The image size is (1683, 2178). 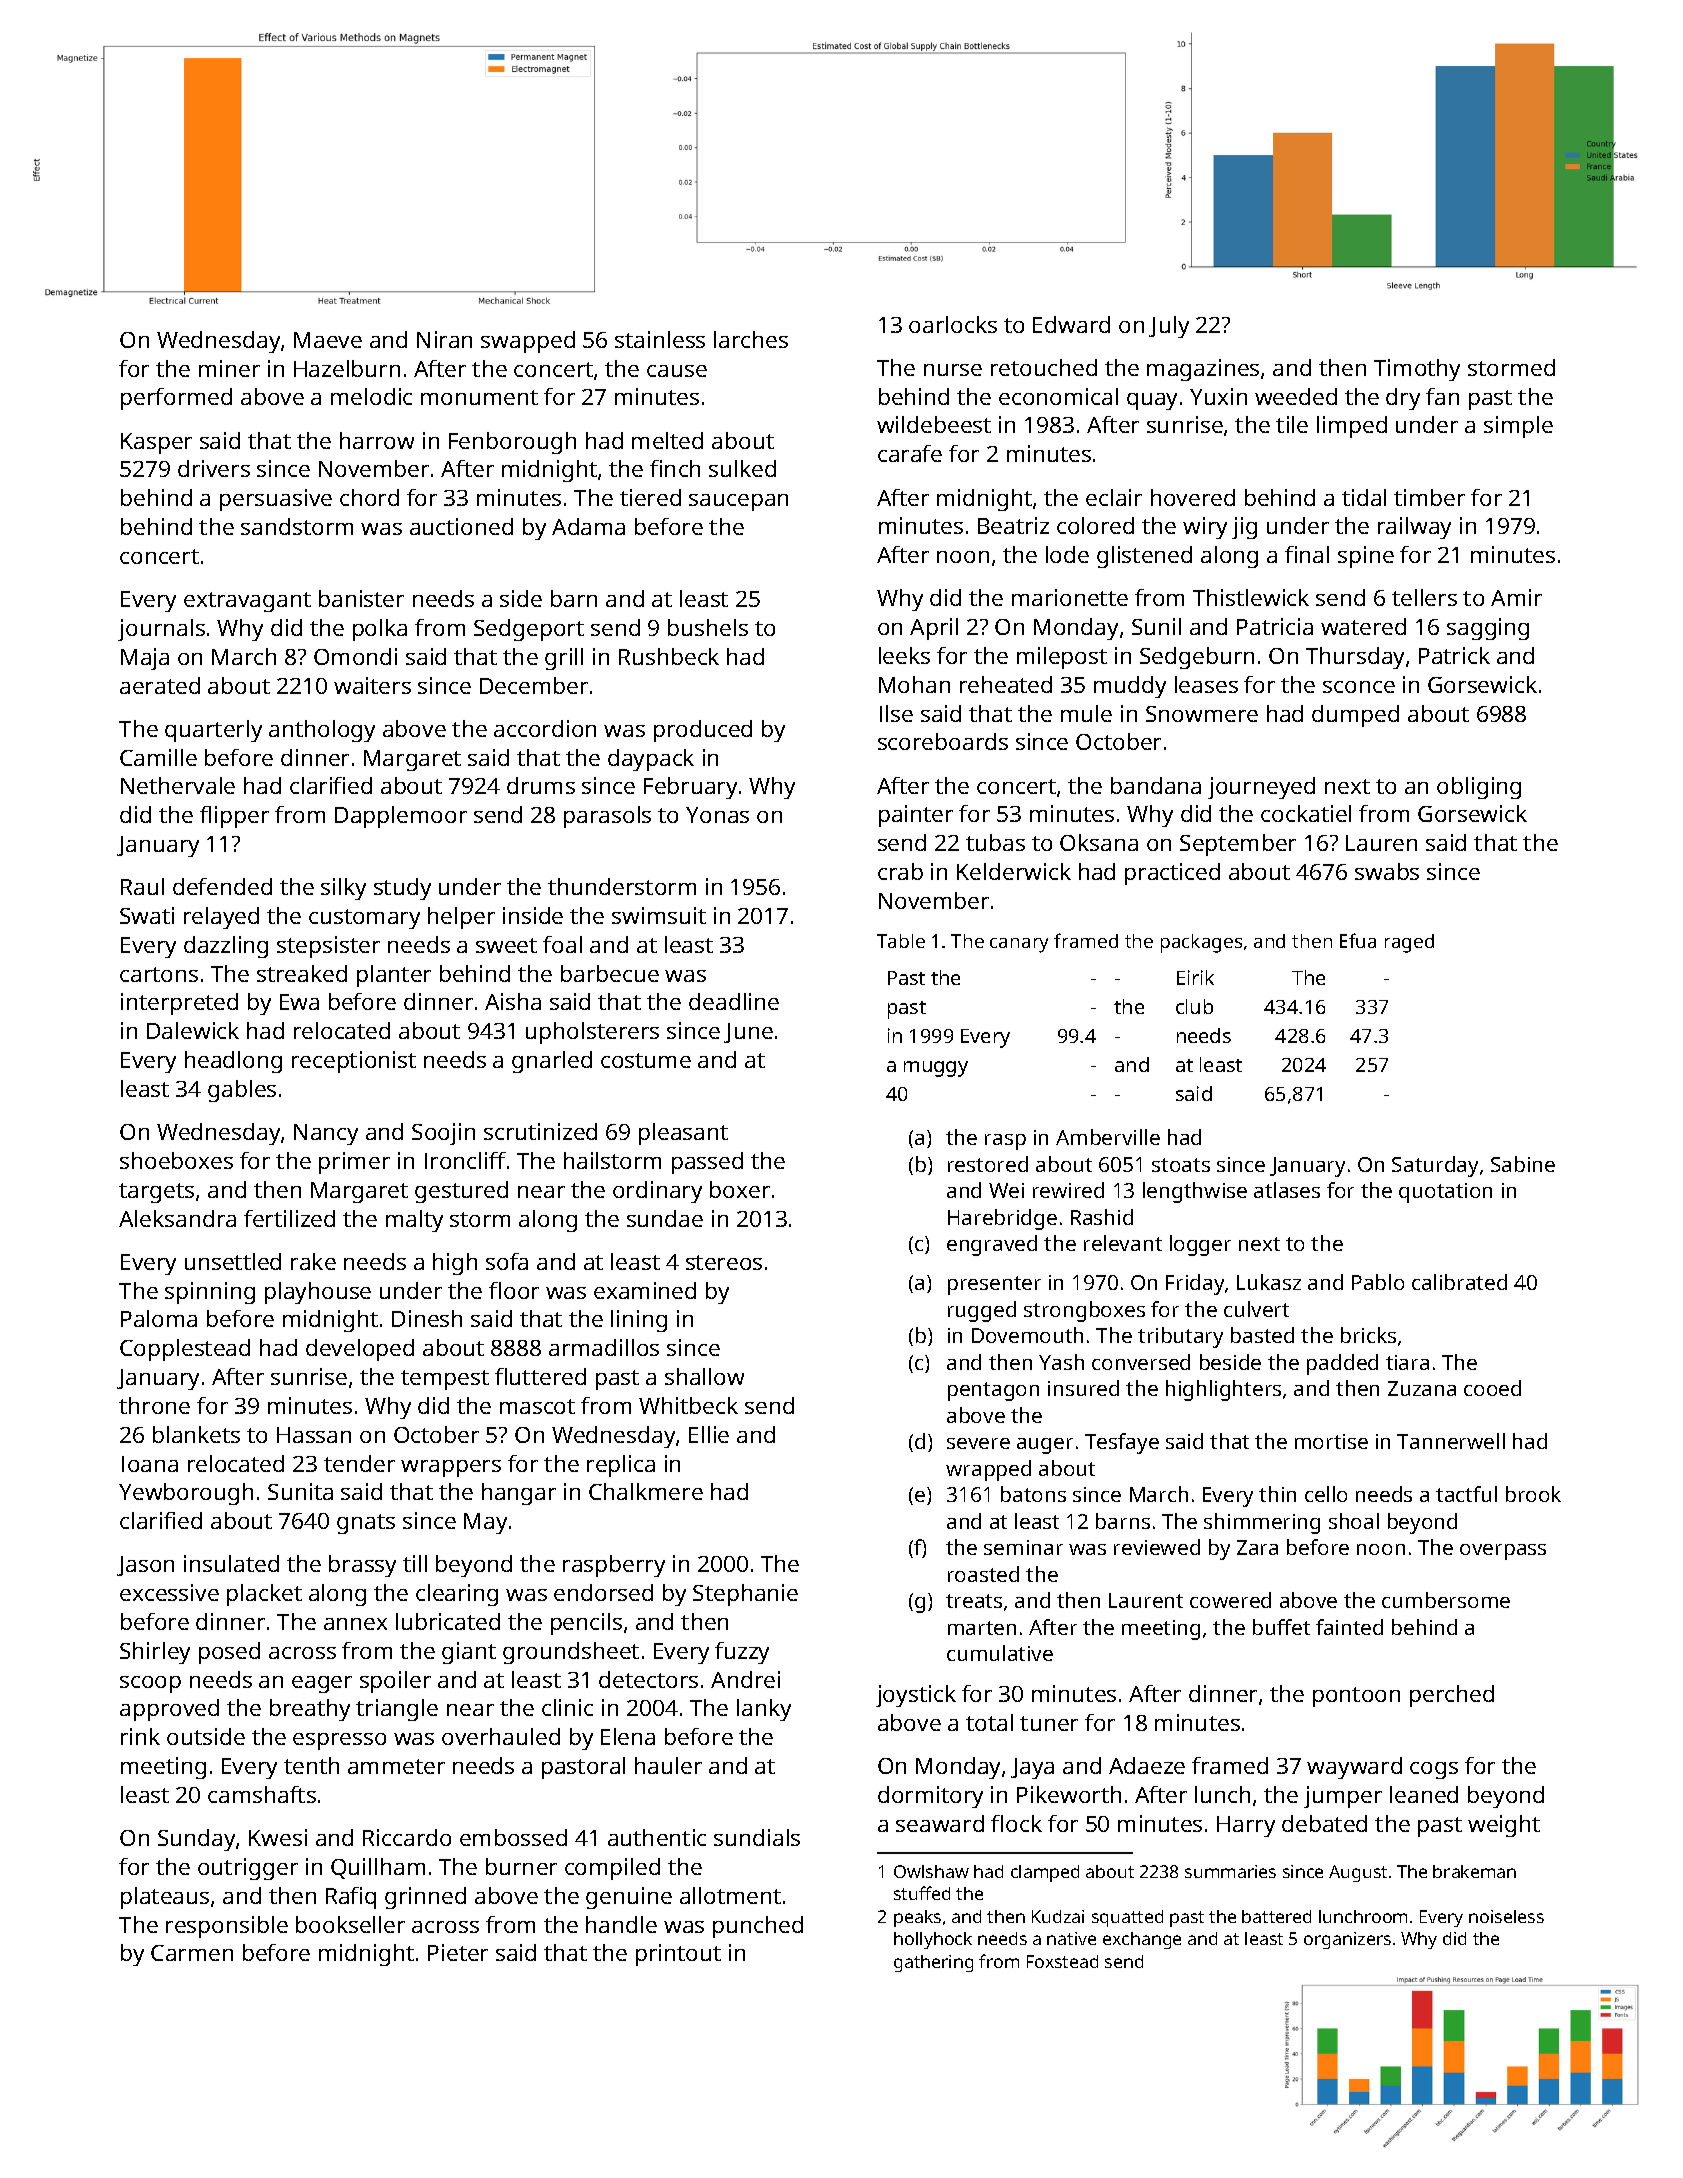 I want to click on atlases, so click(x=1287, y=1190).
